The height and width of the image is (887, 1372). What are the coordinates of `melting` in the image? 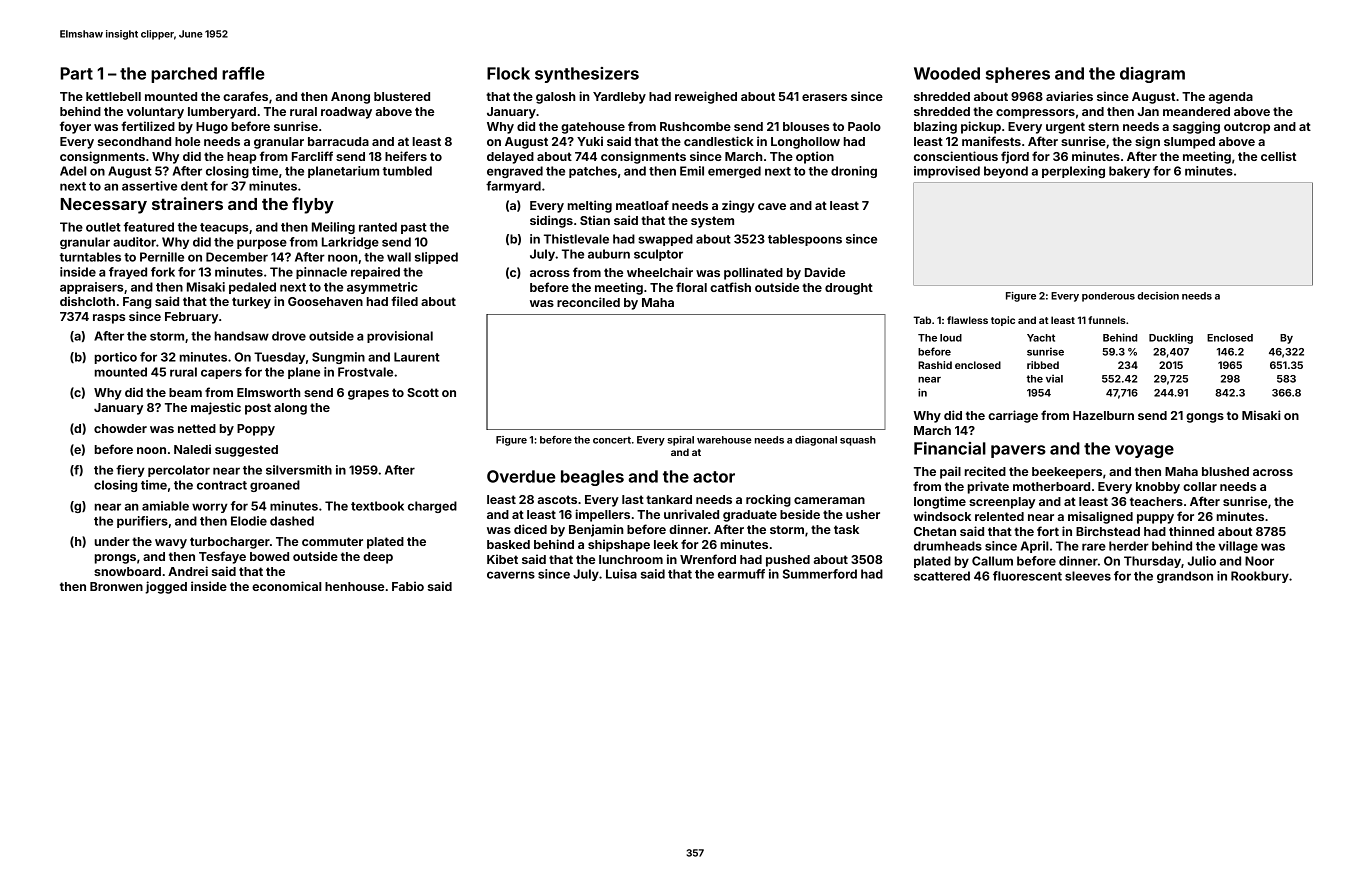 It's located at (590, 206).
